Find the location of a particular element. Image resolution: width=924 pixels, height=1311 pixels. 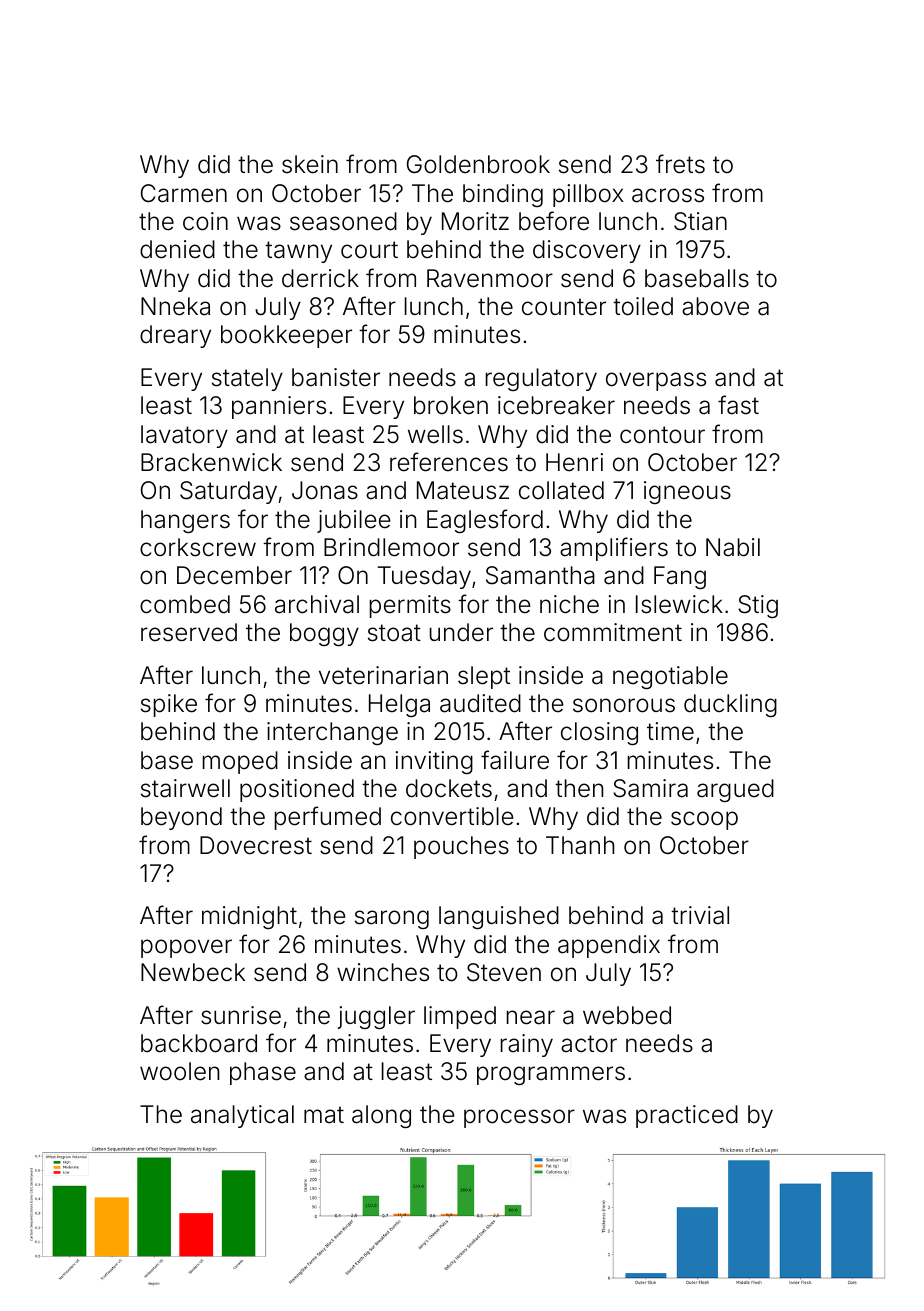

regulatory is located at coordinates (541, 379).
